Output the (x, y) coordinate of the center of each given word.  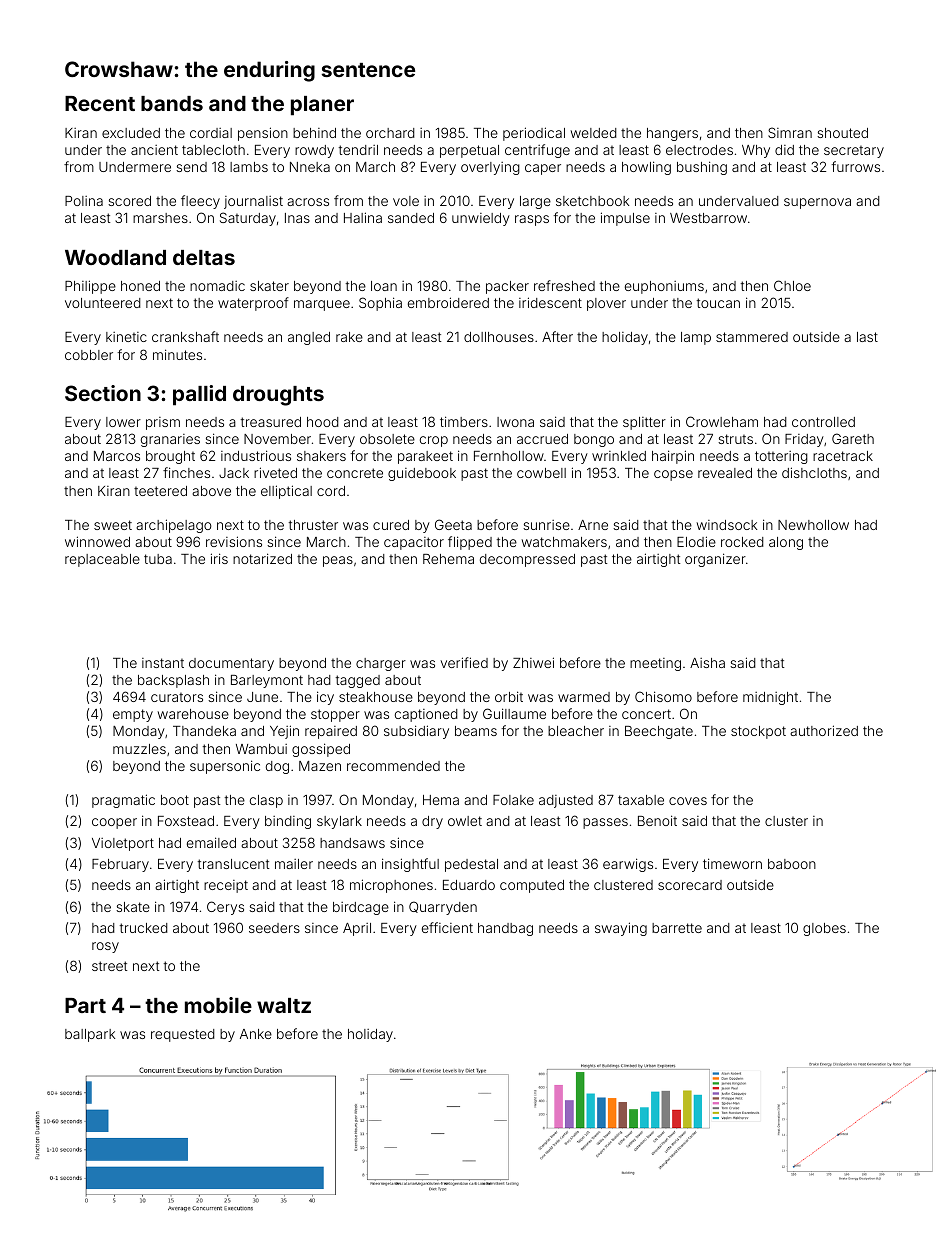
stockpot (758, 732)
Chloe (792, 285)
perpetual (469, 151)
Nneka (310, 167)
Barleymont (267, 681)
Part (85, 1005)
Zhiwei (533, 662)
